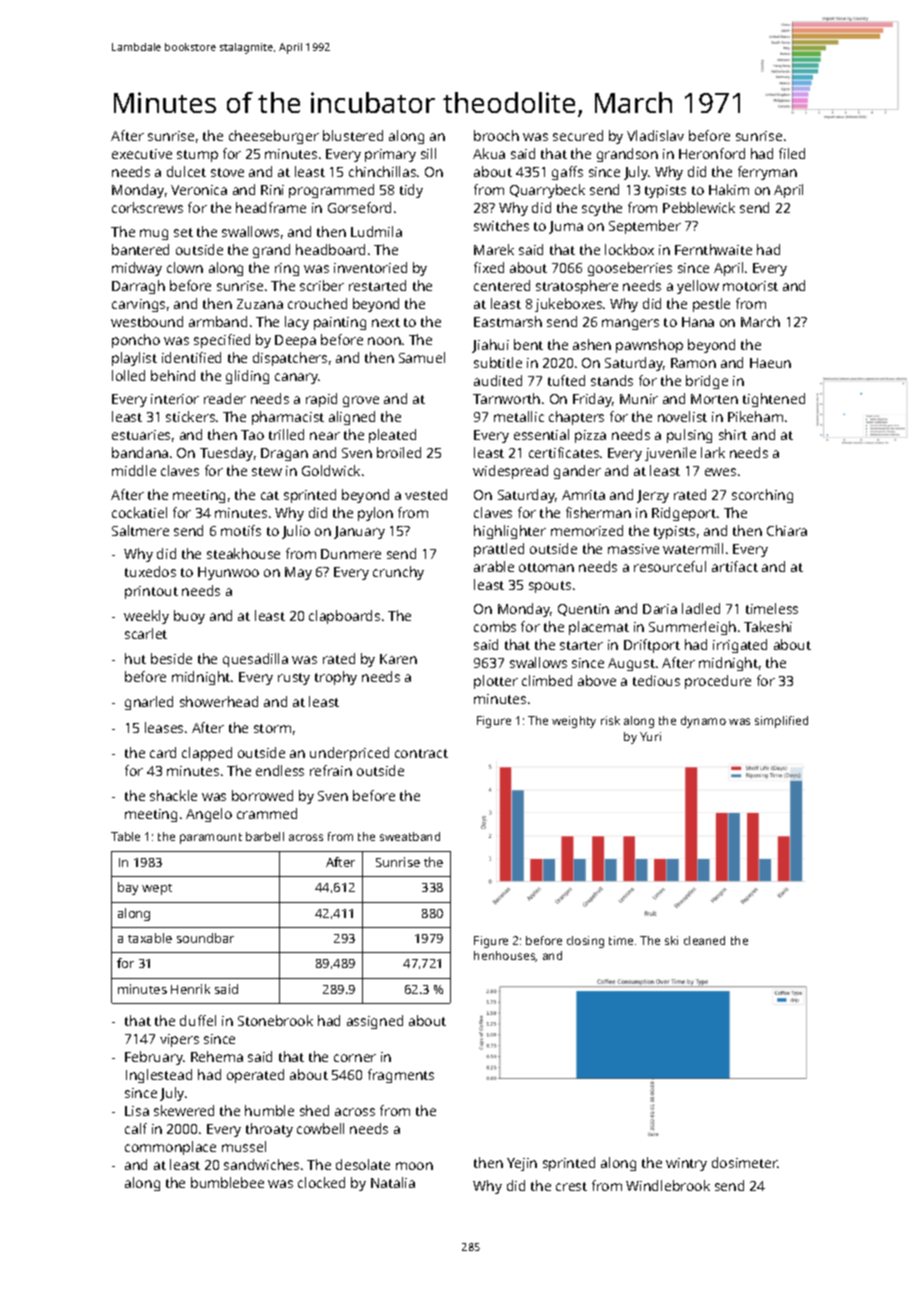  I want to click on dosimeter, so click(745, 1162).
